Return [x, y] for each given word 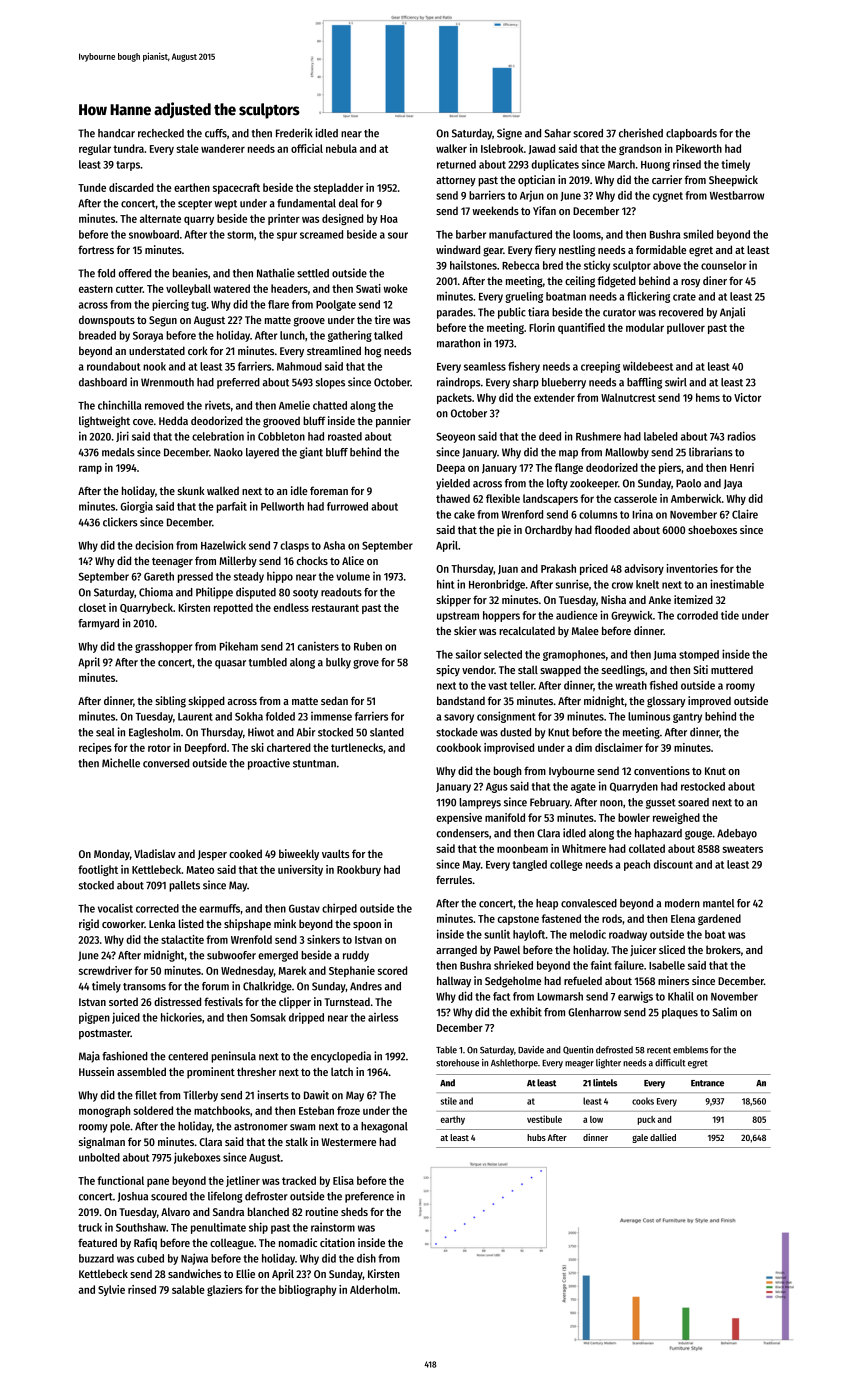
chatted [330, 405]
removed [164, 405]
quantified [581, 328]
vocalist [115, 908]
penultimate [218, 1228]
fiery [545, 251]
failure [629, 965]
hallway [454, 982]
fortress [96, 249]
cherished [641, 133]
